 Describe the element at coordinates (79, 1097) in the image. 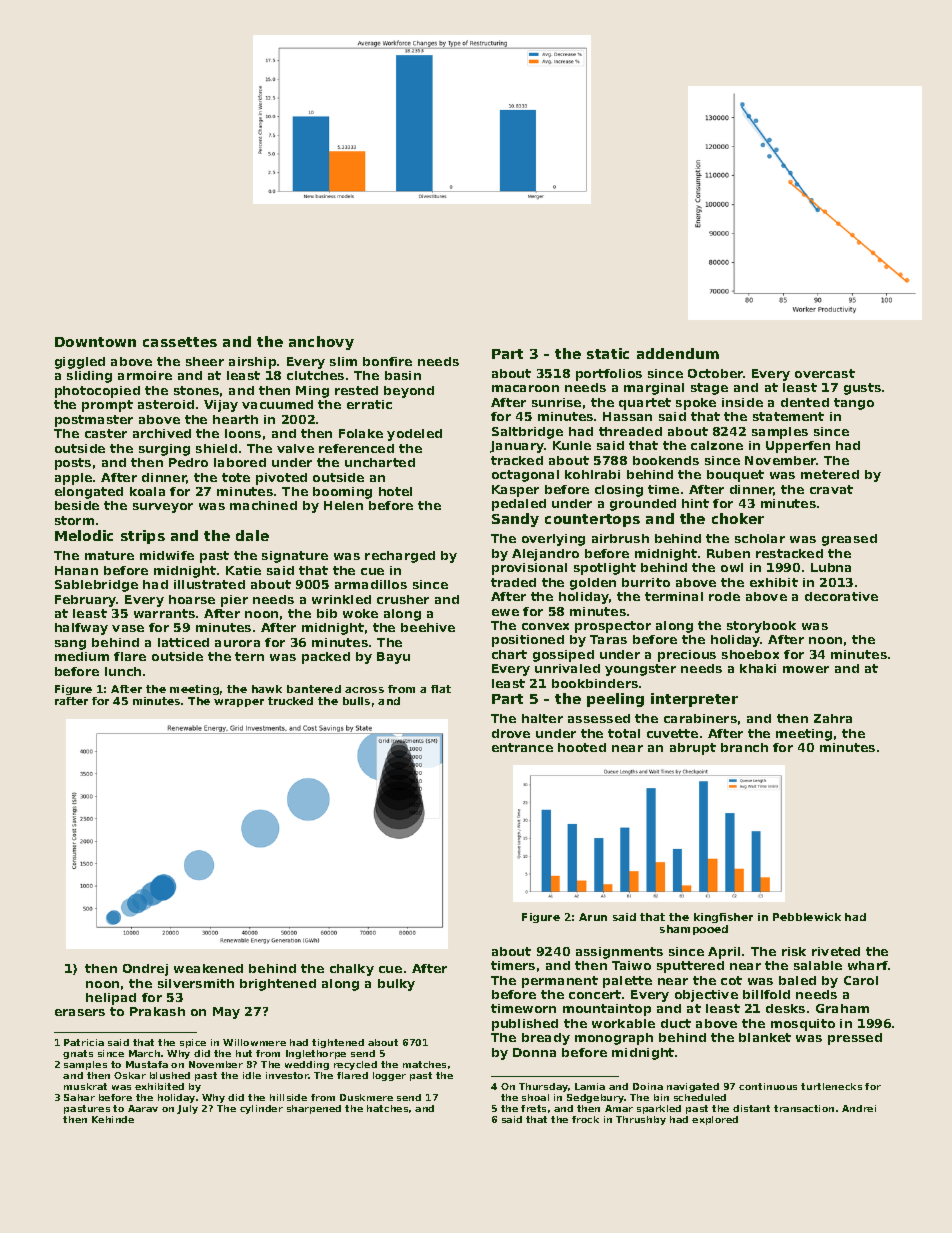

I see `Sahar` at that location.
